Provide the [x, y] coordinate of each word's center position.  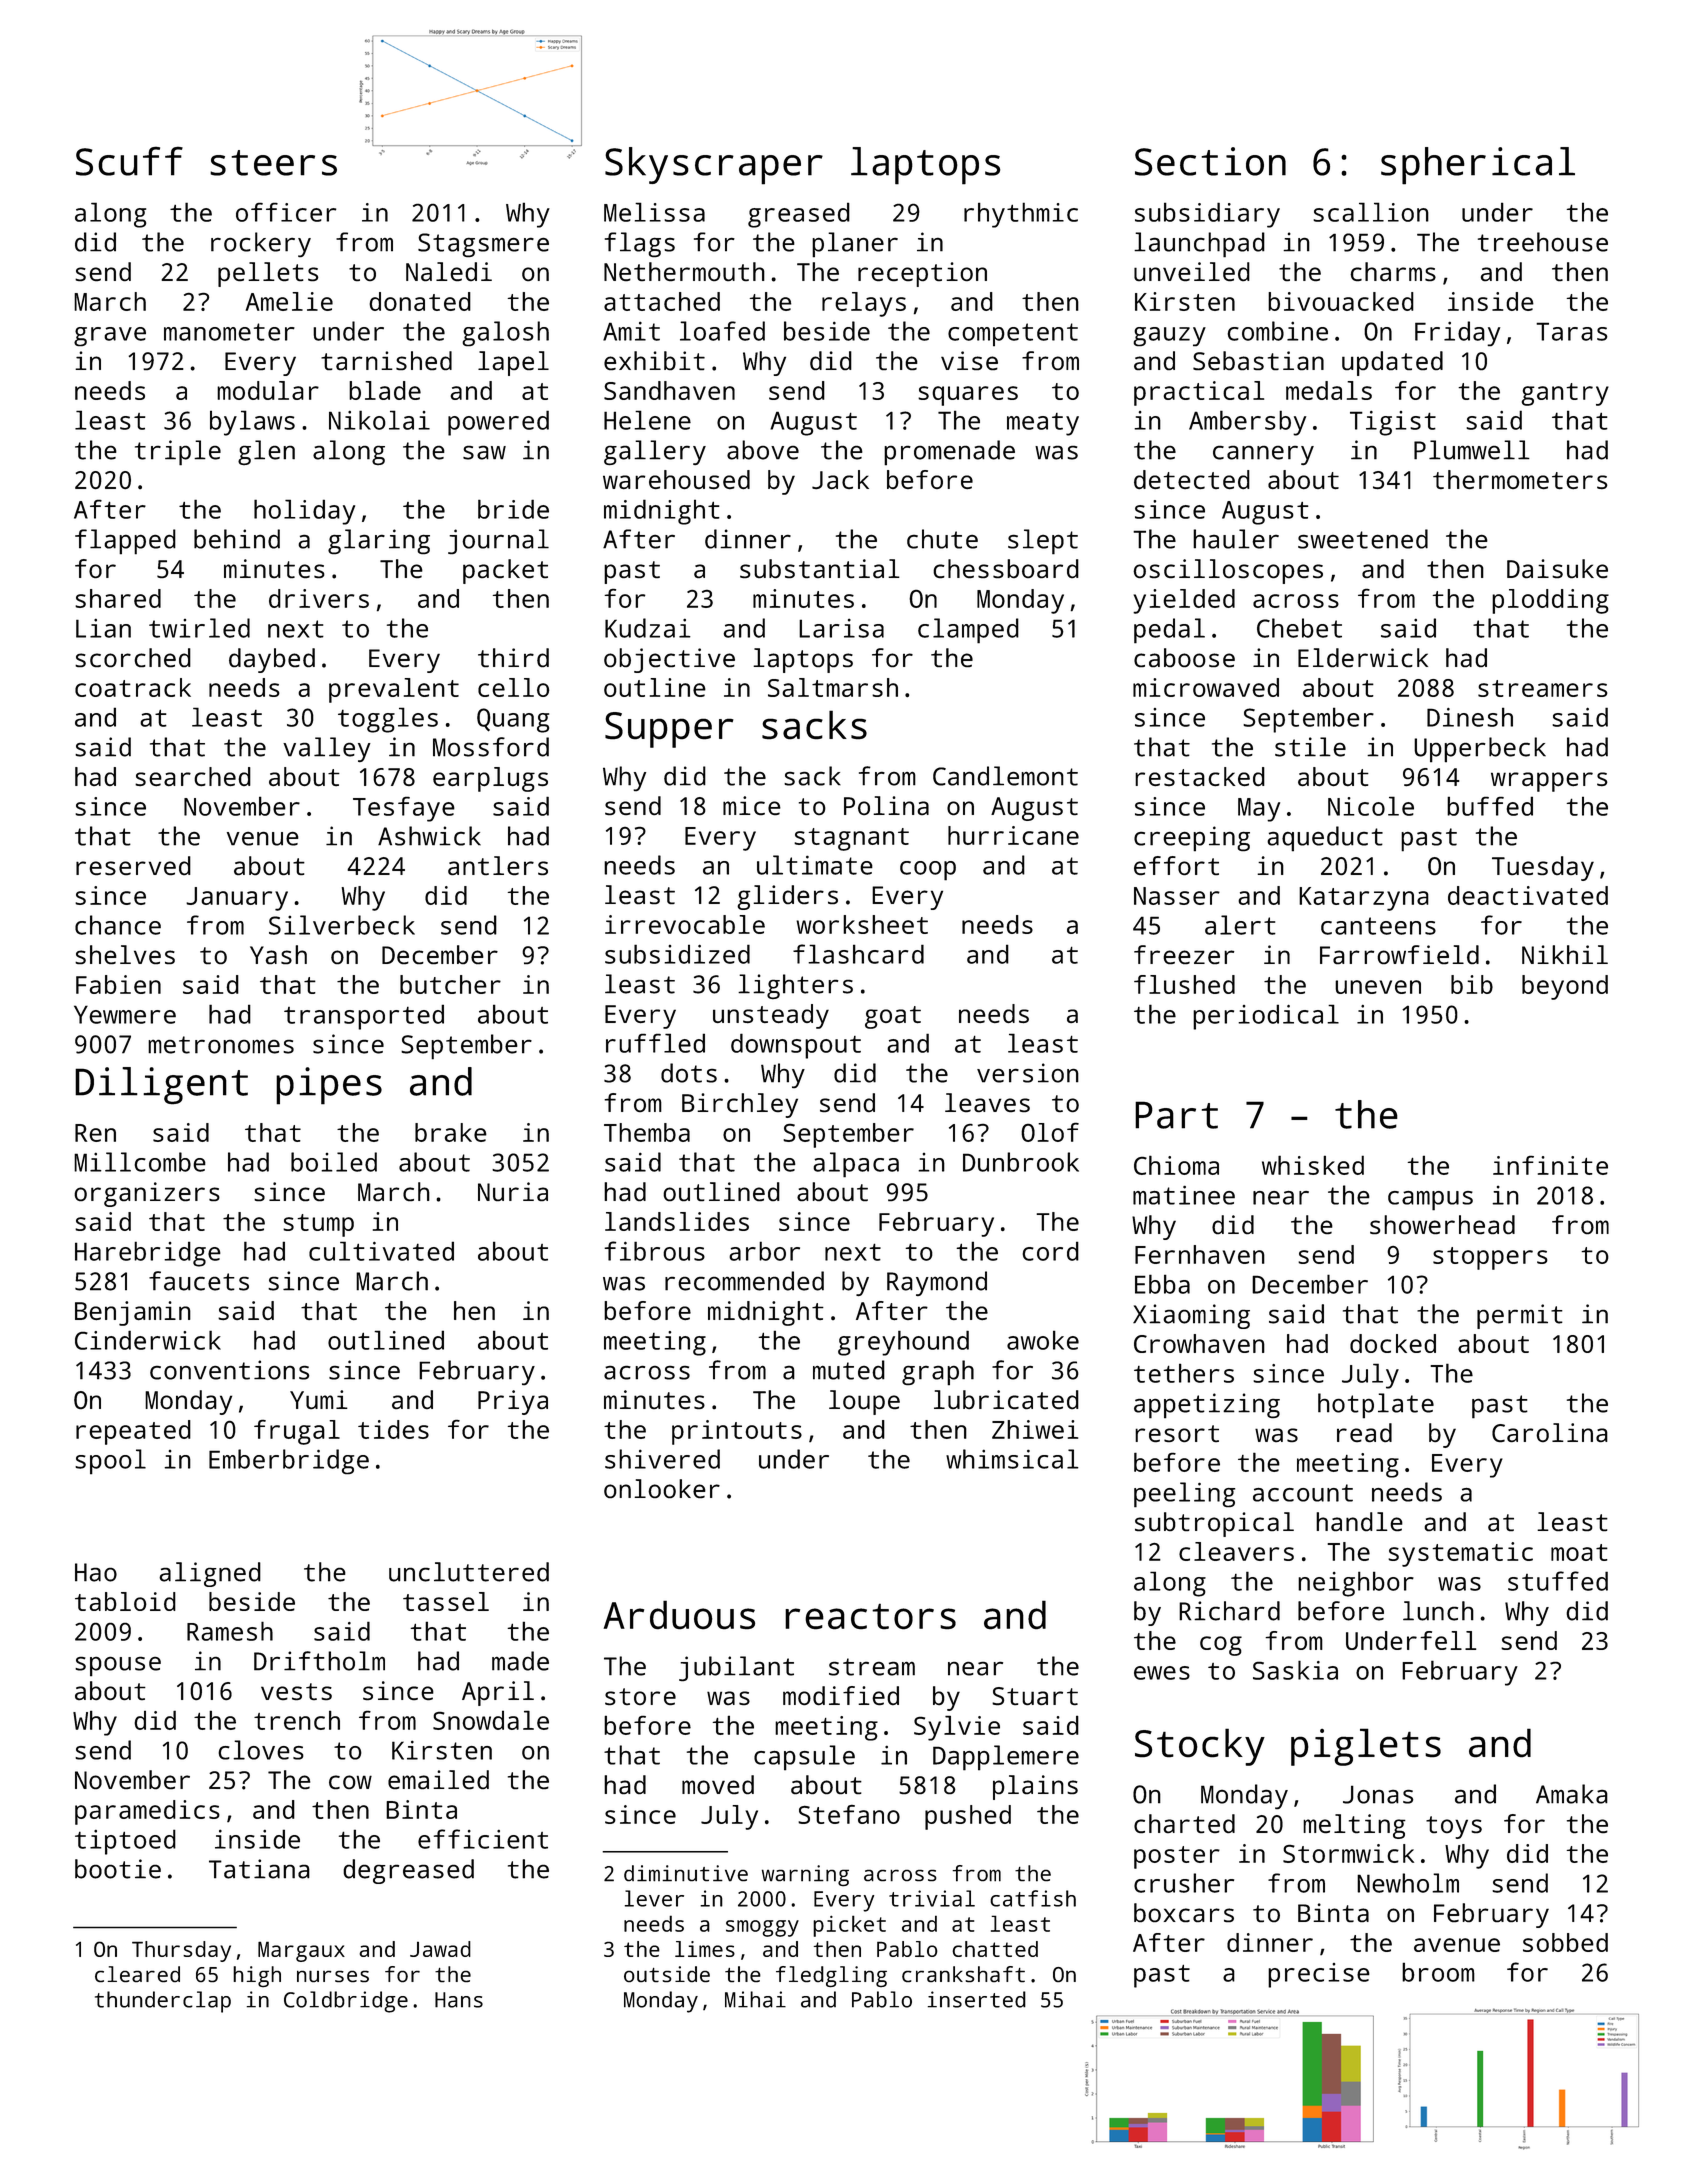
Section [1210, 161]
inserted [977, 1999]
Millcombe [140, 1162]
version [1028, 1073]
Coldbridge [346, 2002]
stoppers [1490, 1258]
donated [420, 301]
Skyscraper [714, 166]
